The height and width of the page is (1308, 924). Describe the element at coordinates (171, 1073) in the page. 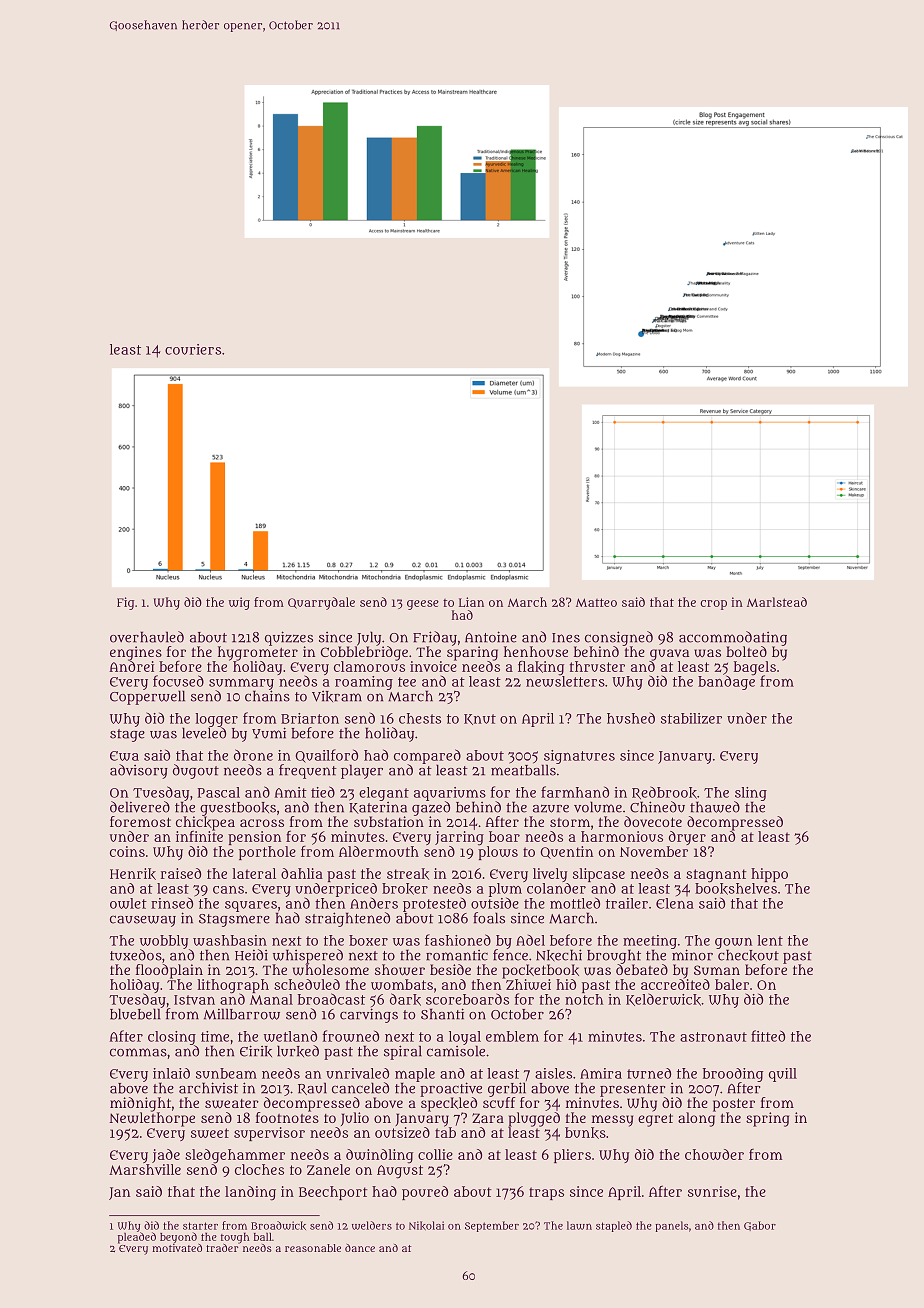

I see `inlaid` at that location.
